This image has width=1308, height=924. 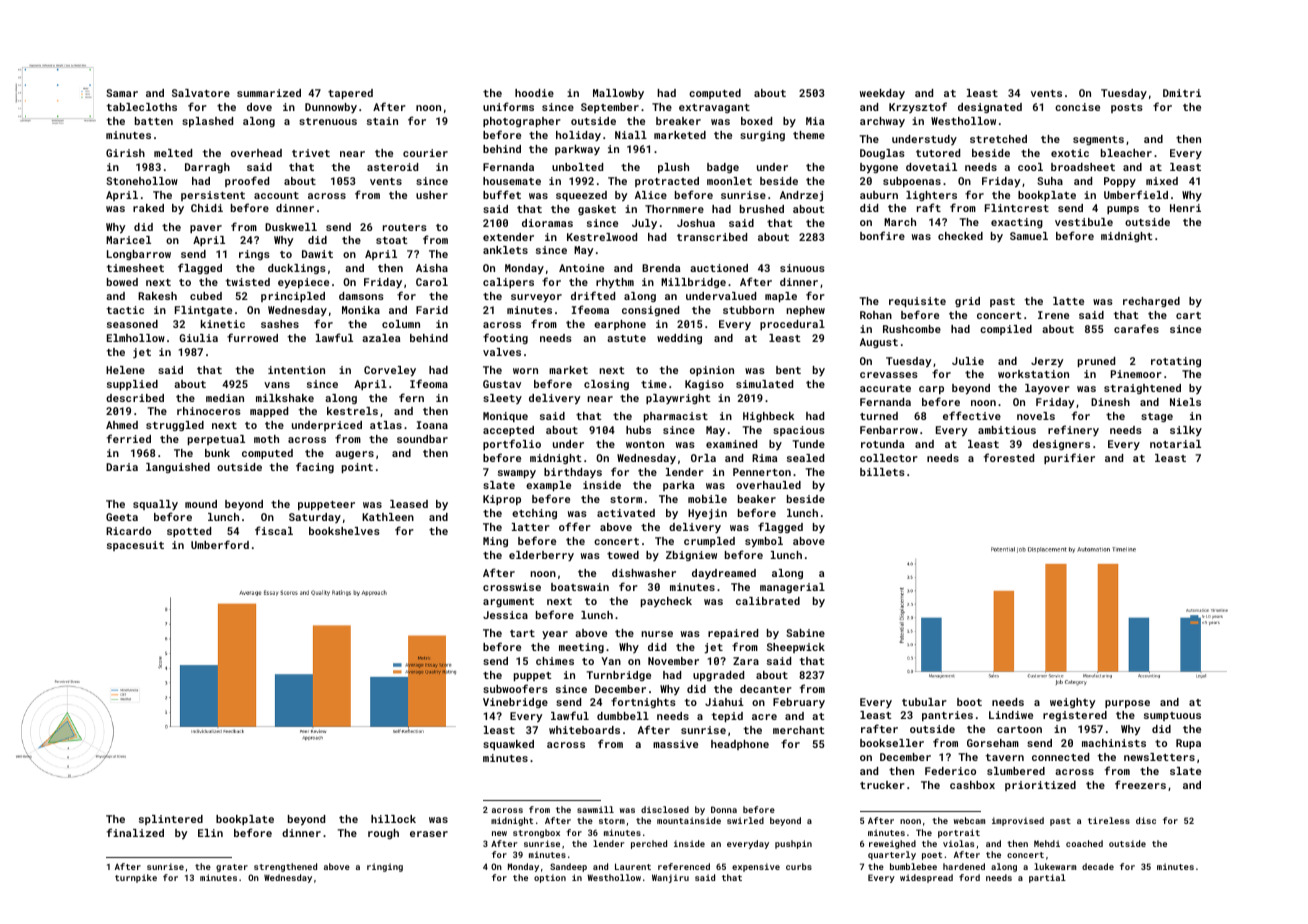 I want to click on bookshelves, so click(x=344, y=531).
